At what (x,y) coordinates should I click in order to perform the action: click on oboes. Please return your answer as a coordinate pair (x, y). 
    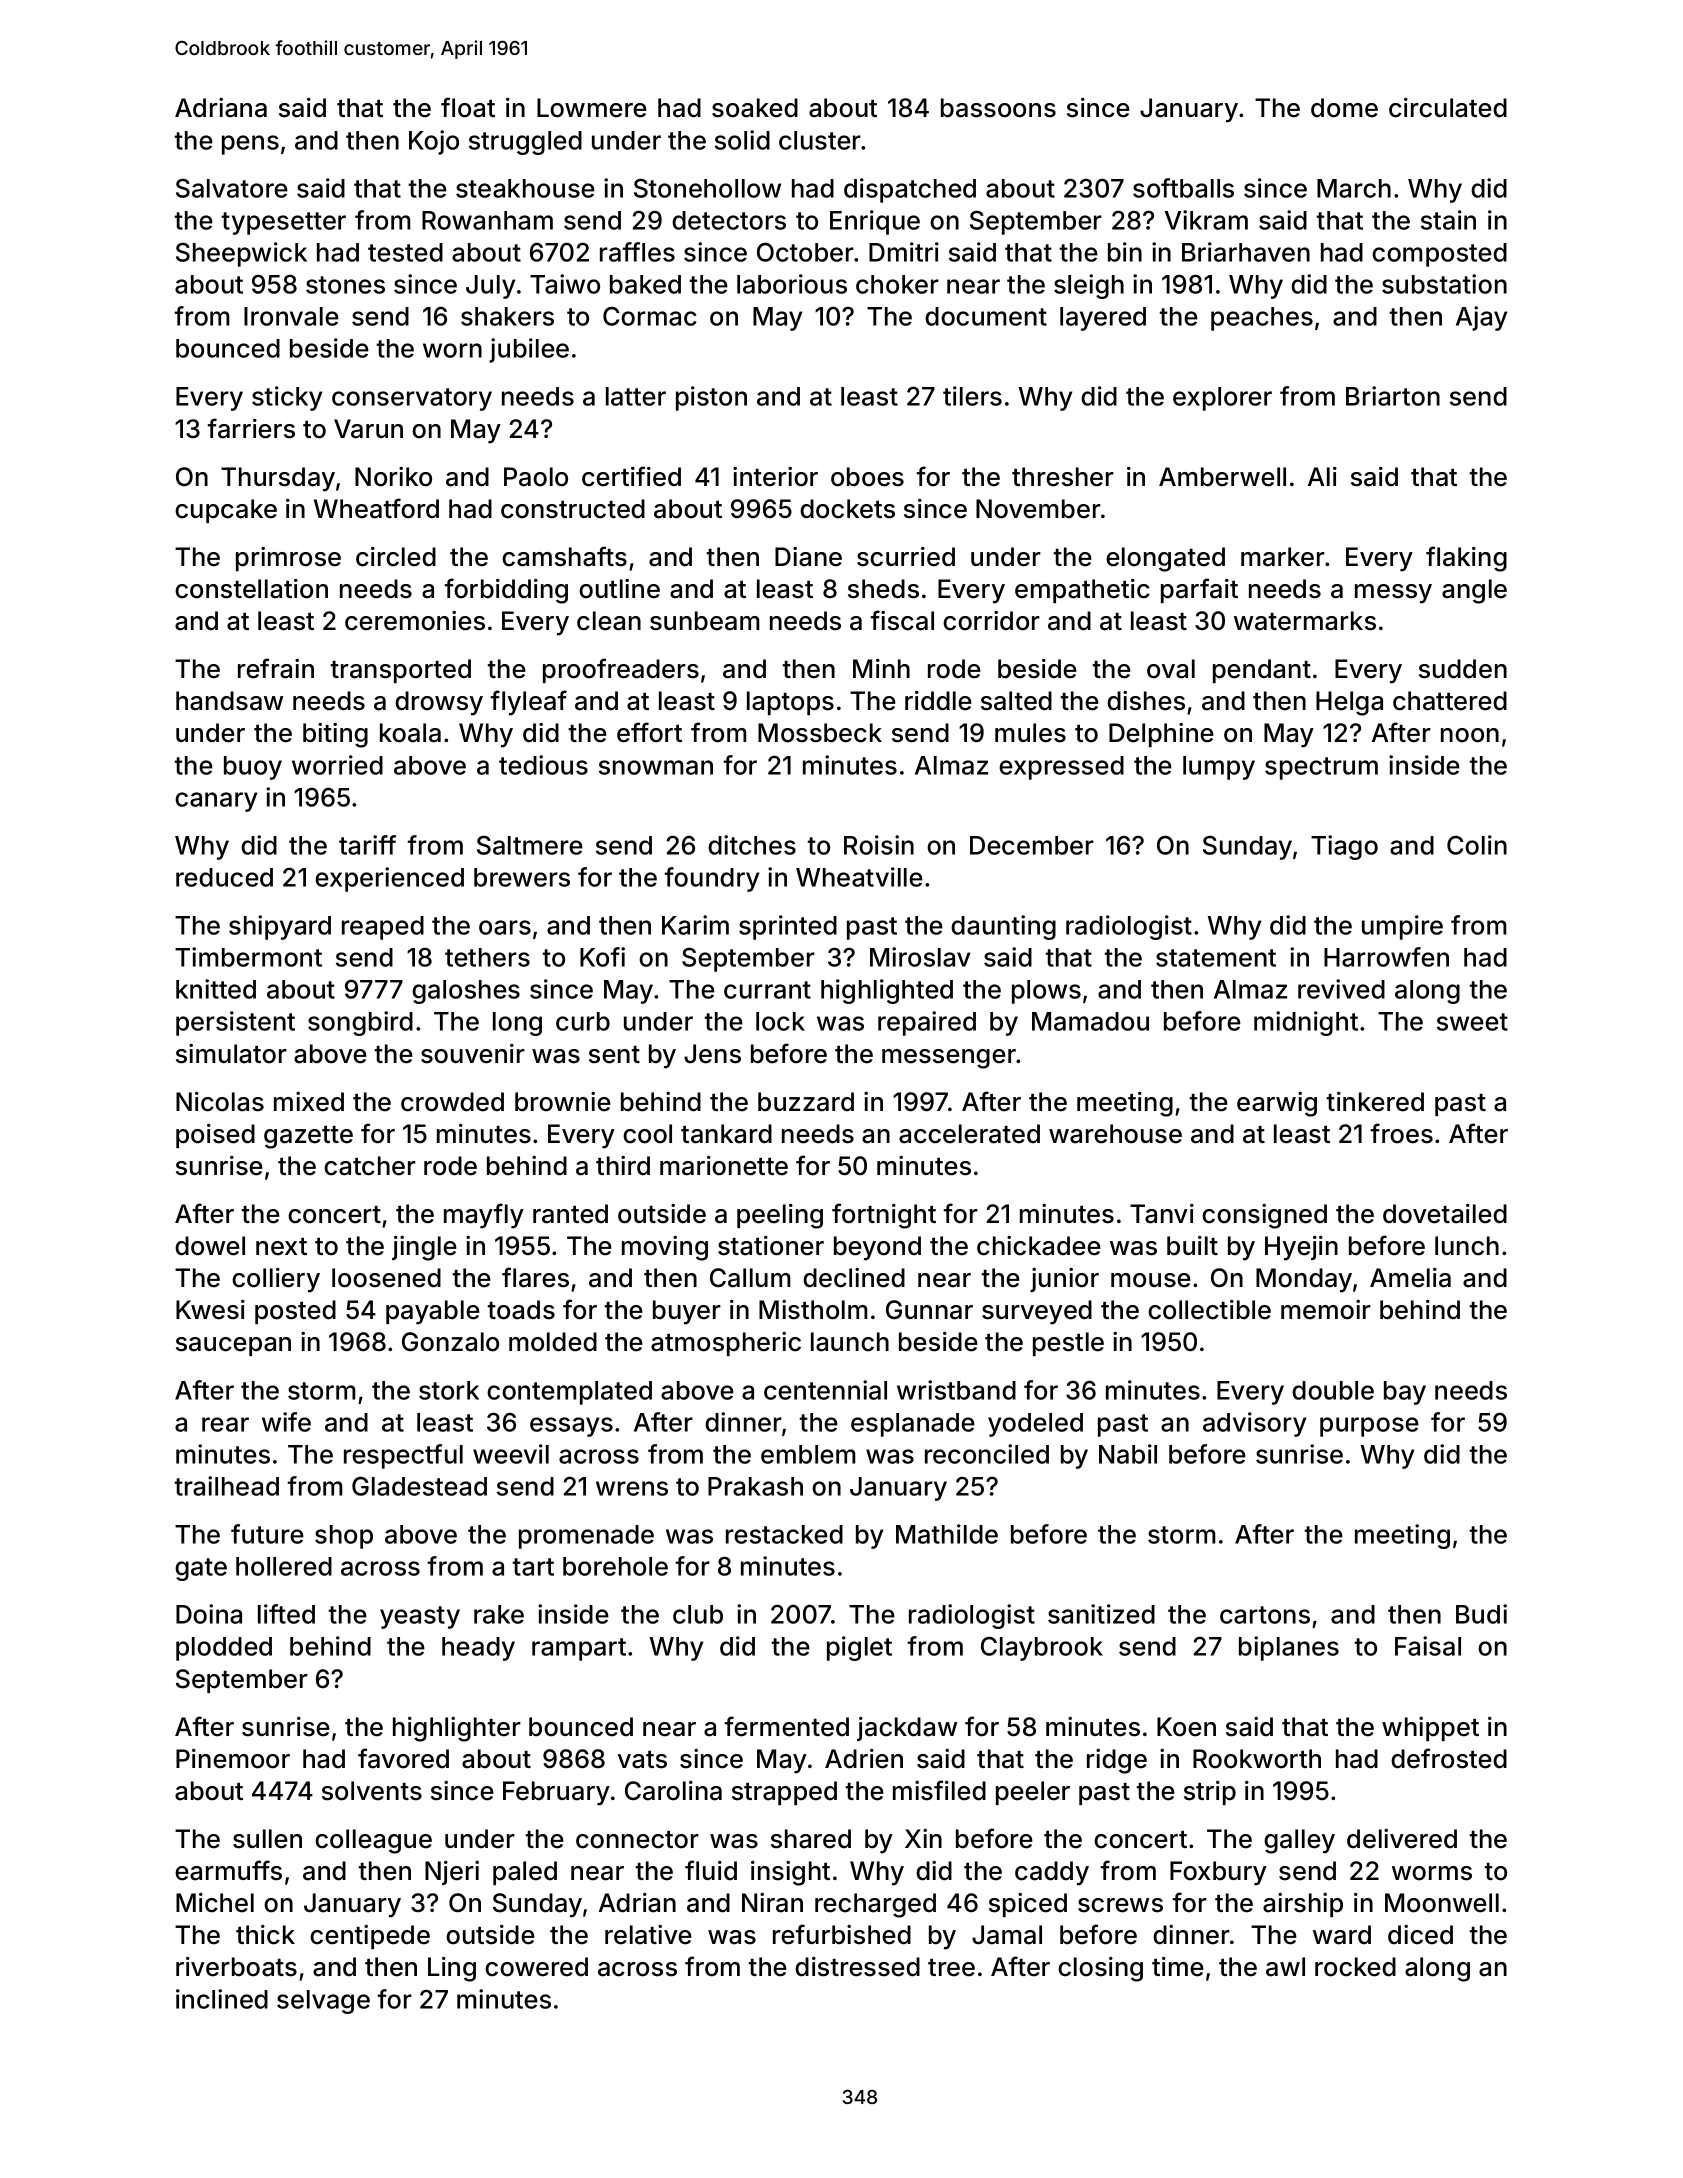
    Looking at the image, I should click on (867, 477).
